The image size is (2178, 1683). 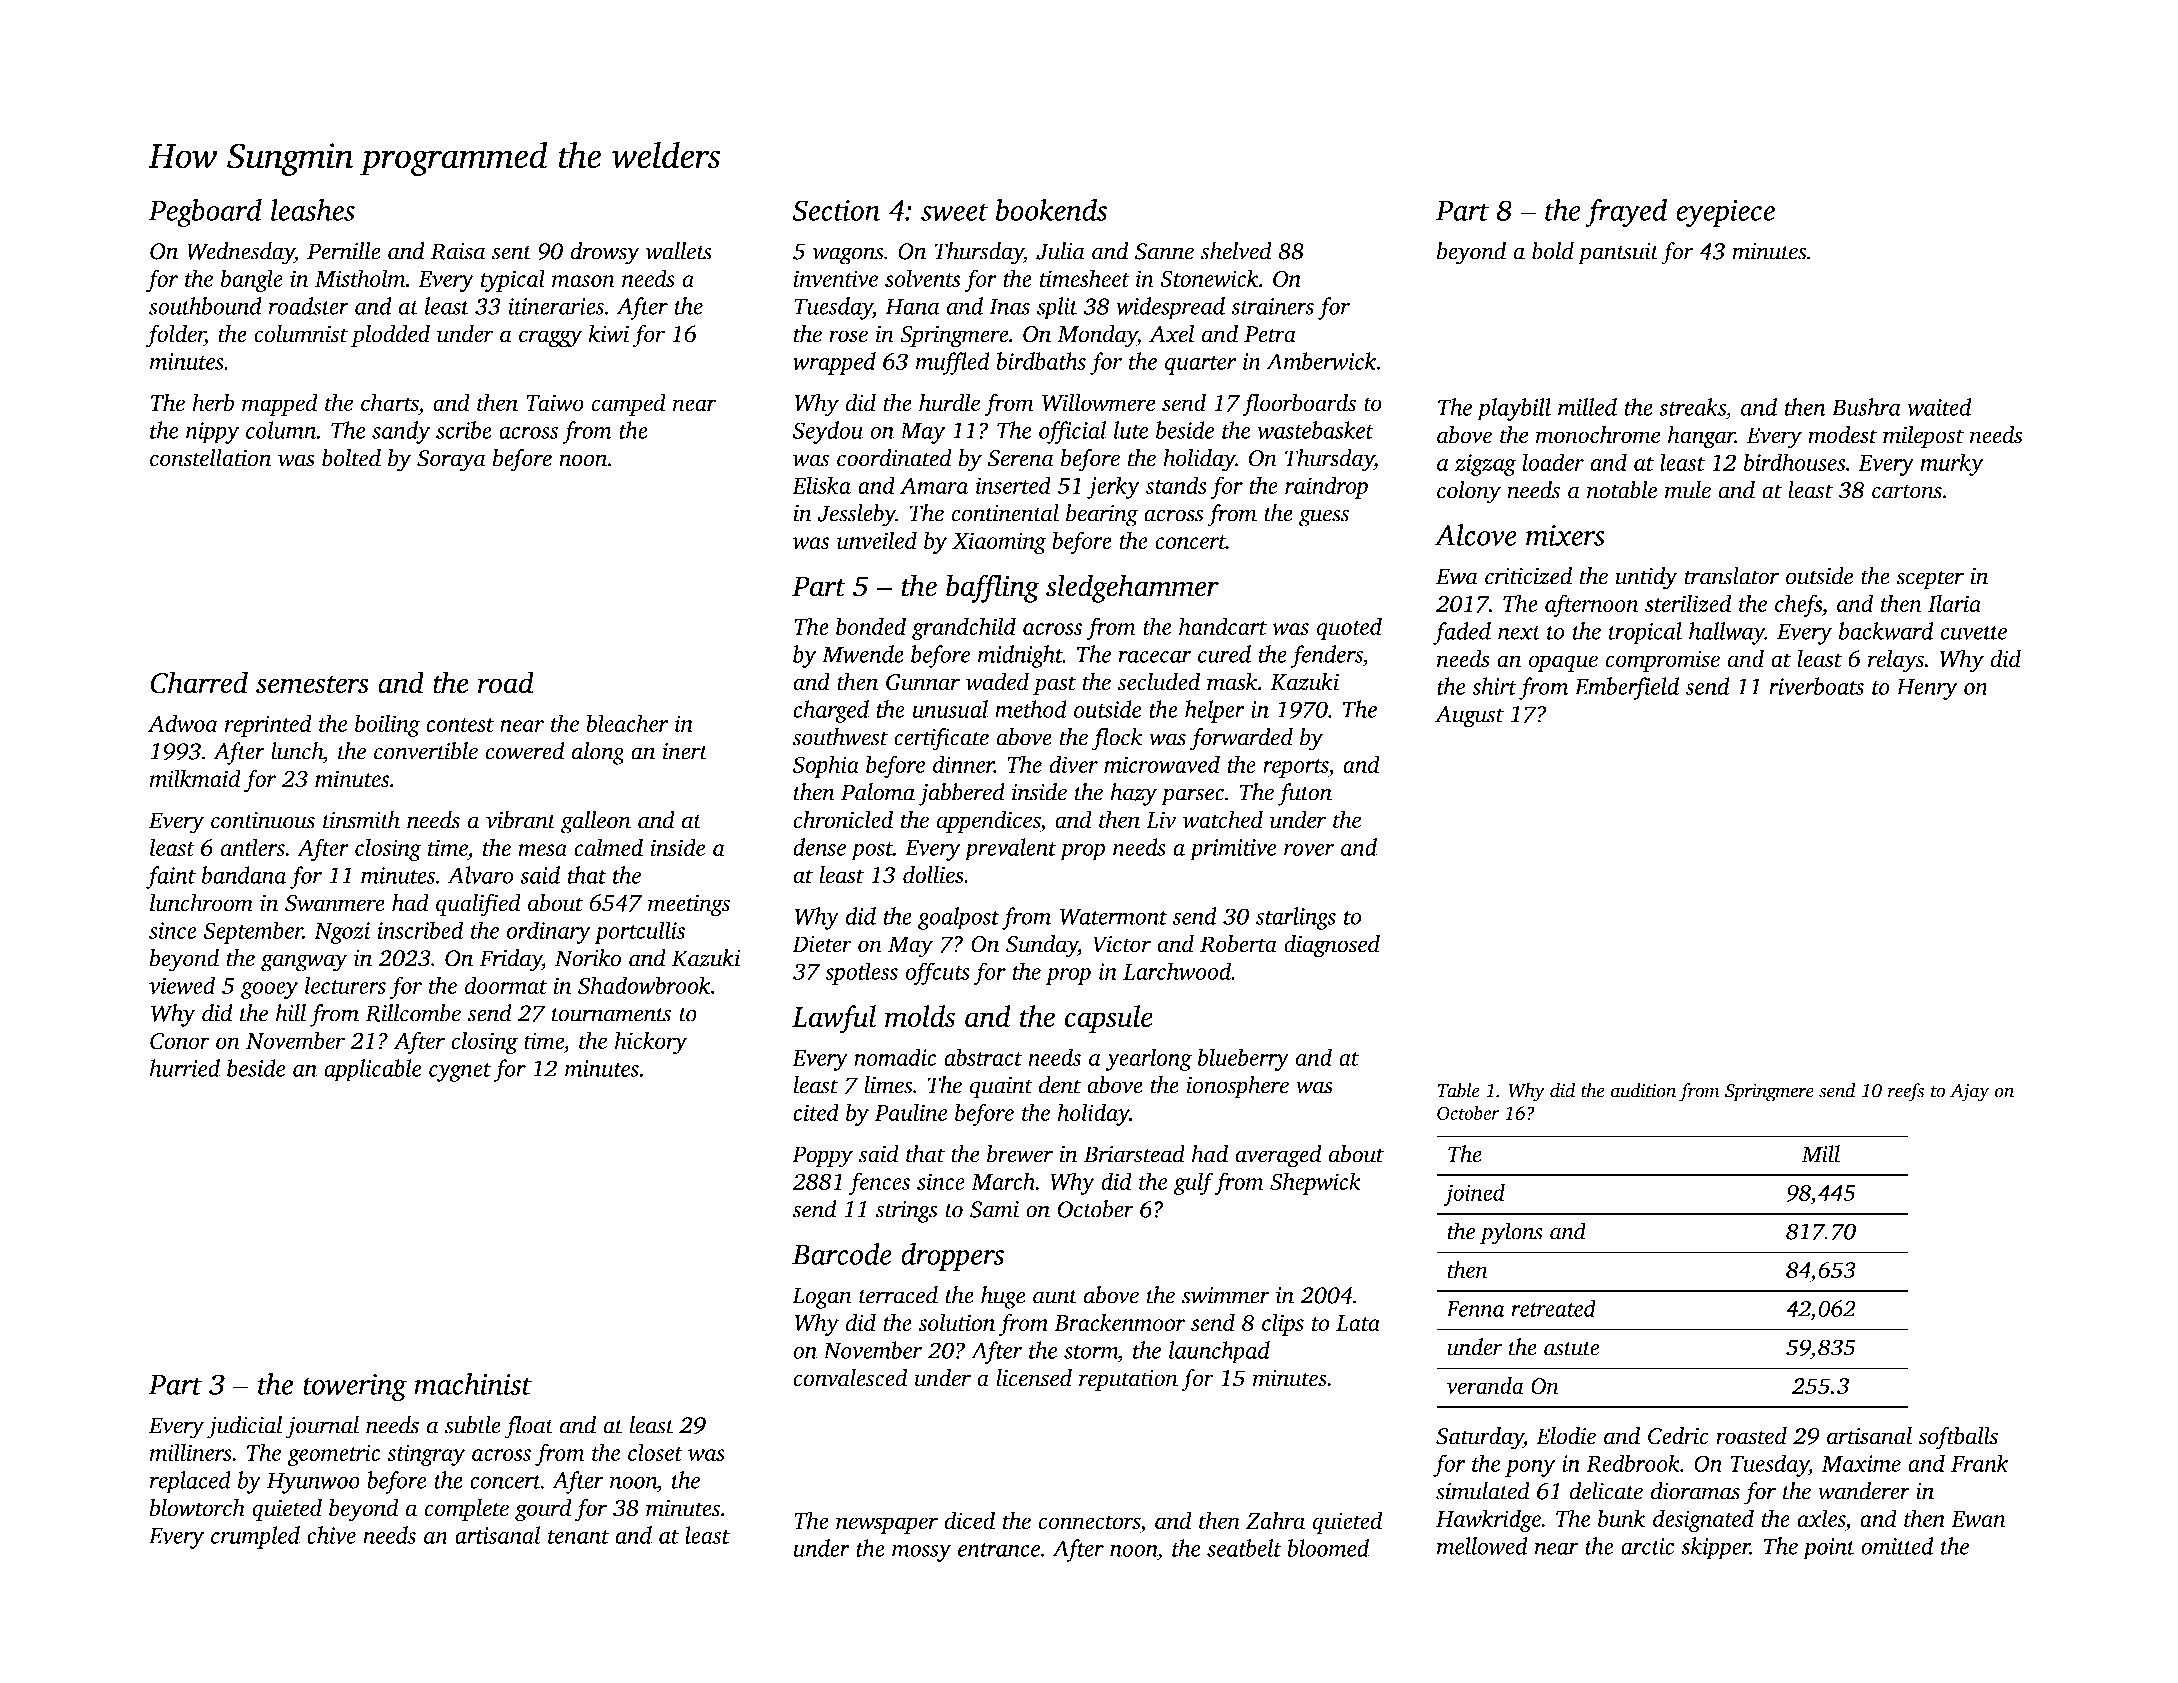 What do you see at coordinates (210, 458) in the screenshot?
I see `constellation` at bounding box center [210, 458].
